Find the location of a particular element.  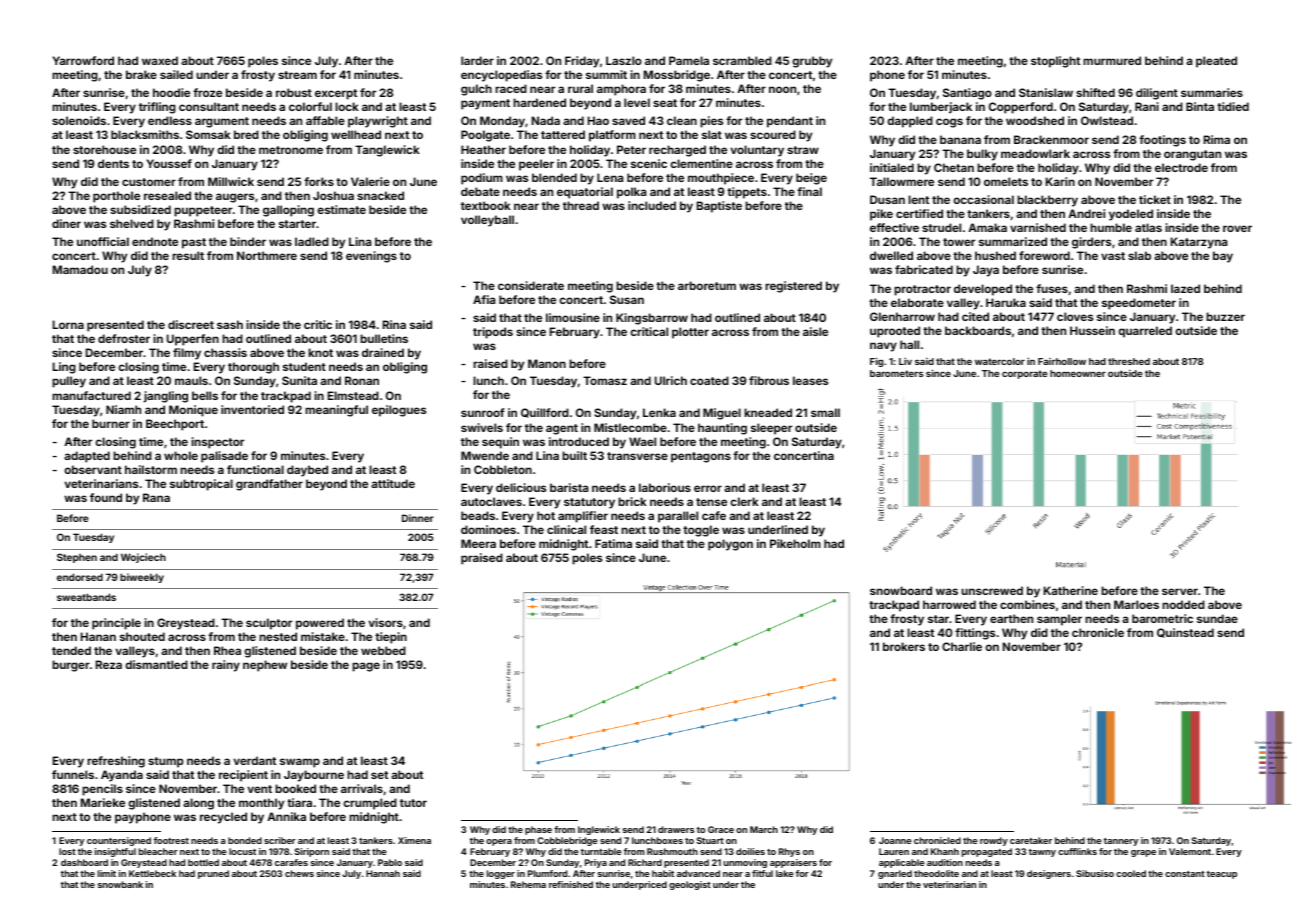

tense is located at coordinates (711, 502).
